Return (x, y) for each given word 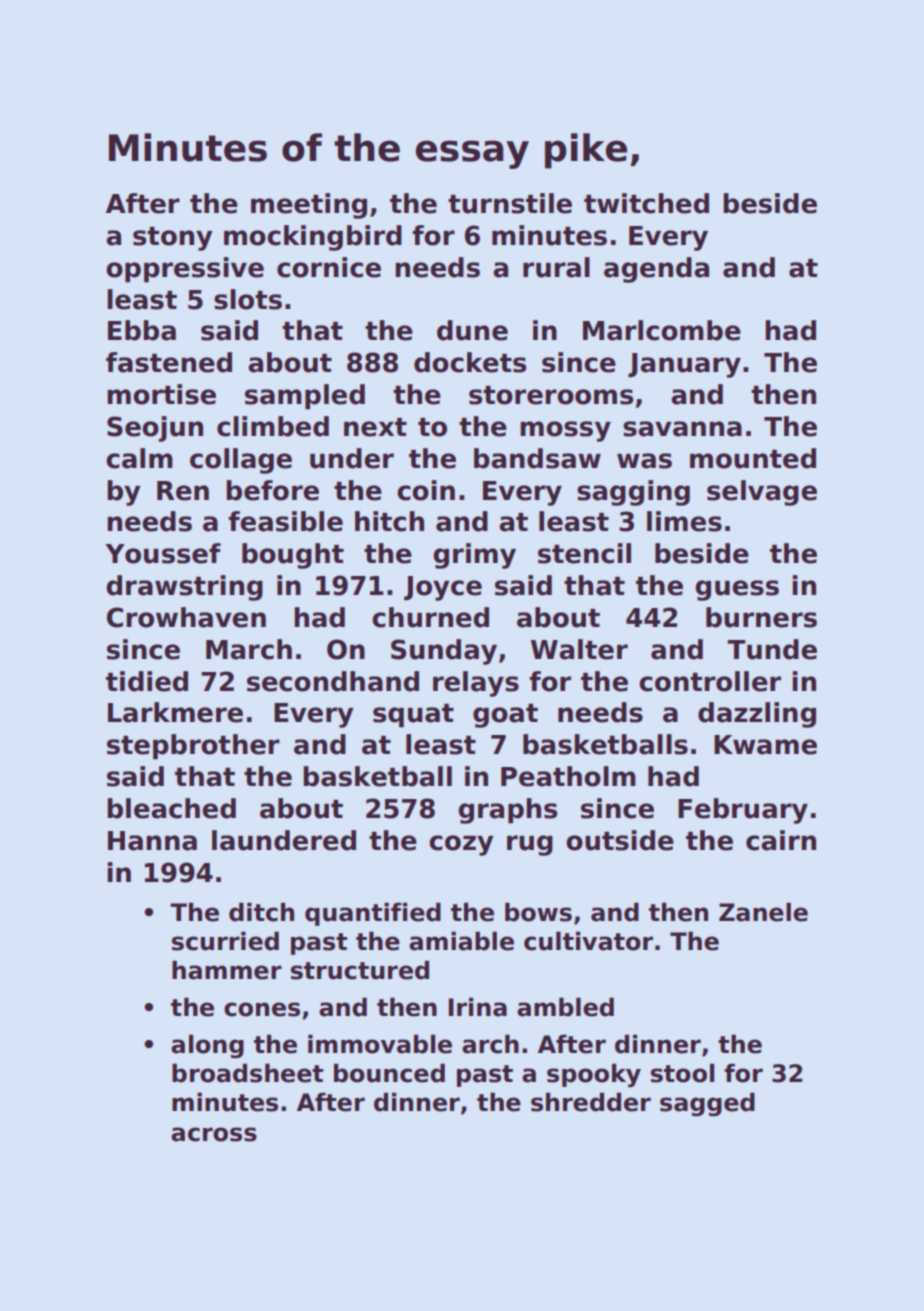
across (214, 1134)
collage (241, 461)
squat (413, 716)
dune (472, 330)
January (684, 365)
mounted (753, 458)
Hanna (152, 841)
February (743, 811)
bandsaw (537, 458)
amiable (461, 941)
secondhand (333, 681)
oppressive (185, 270)
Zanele (763, 912)
